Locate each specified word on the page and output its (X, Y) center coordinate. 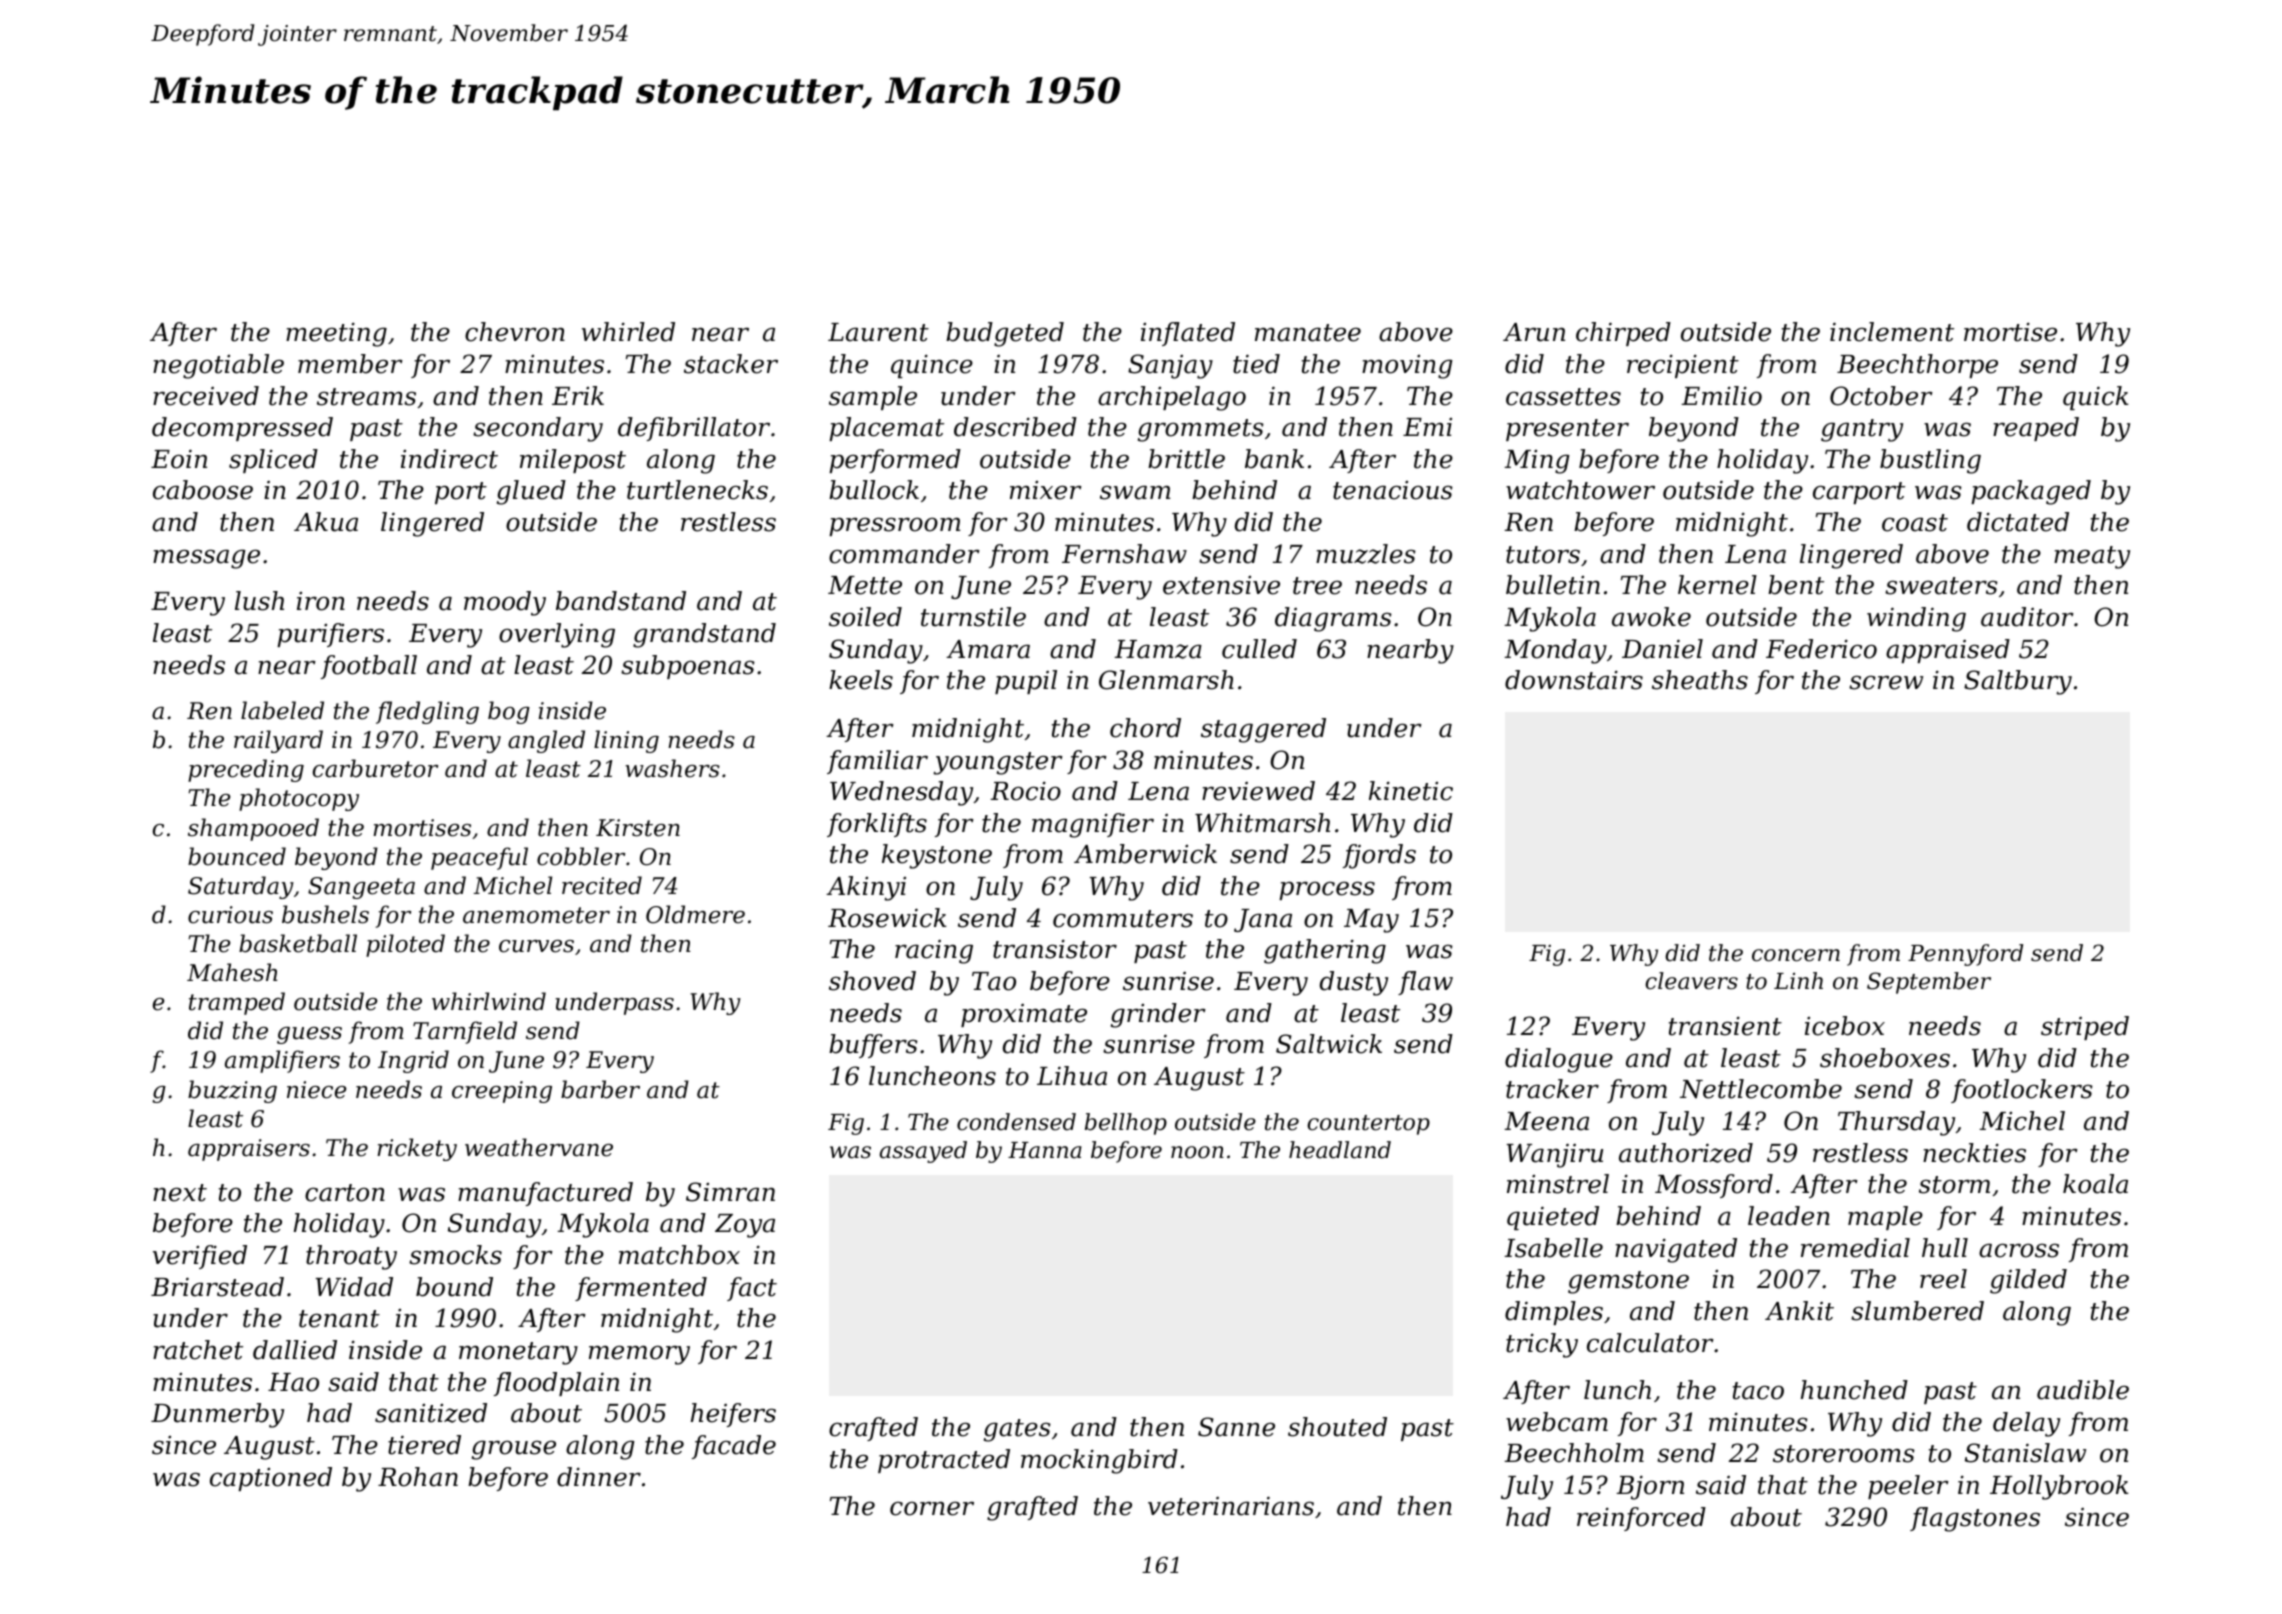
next (180, 1193)
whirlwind (489, 1001)
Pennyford (1965, 955)
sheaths (1700, 680)
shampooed (253, 829)
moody (505, 603)
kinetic (1411, 791)
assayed (923, 1152)
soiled (865, 617)
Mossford (1714, 1186)
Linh (1798, 980)
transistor (1055, 949)
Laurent (878, 332)
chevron (515, 332)
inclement (1892, 332)
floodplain (556, 1384)
